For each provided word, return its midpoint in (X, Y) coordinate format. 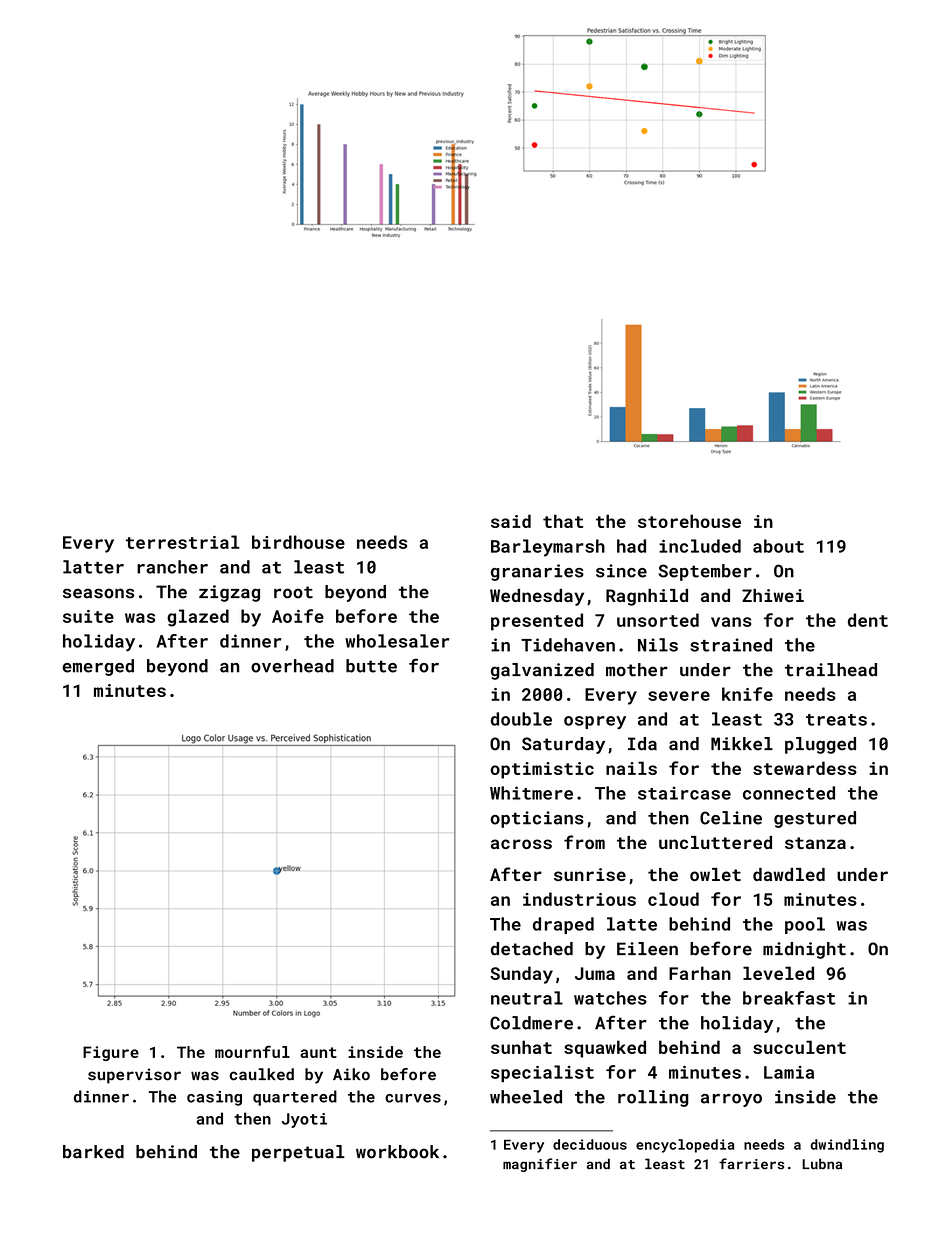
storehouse (689, 521)
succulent (799, 1047)
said (511, 521)
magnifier (540, 1165)
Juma (595, 973)
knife (747, 694)
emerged (98, 667)
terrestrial (183, 542)
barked (93, 1152)
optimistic (542, 770)
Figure (111, 1053)
